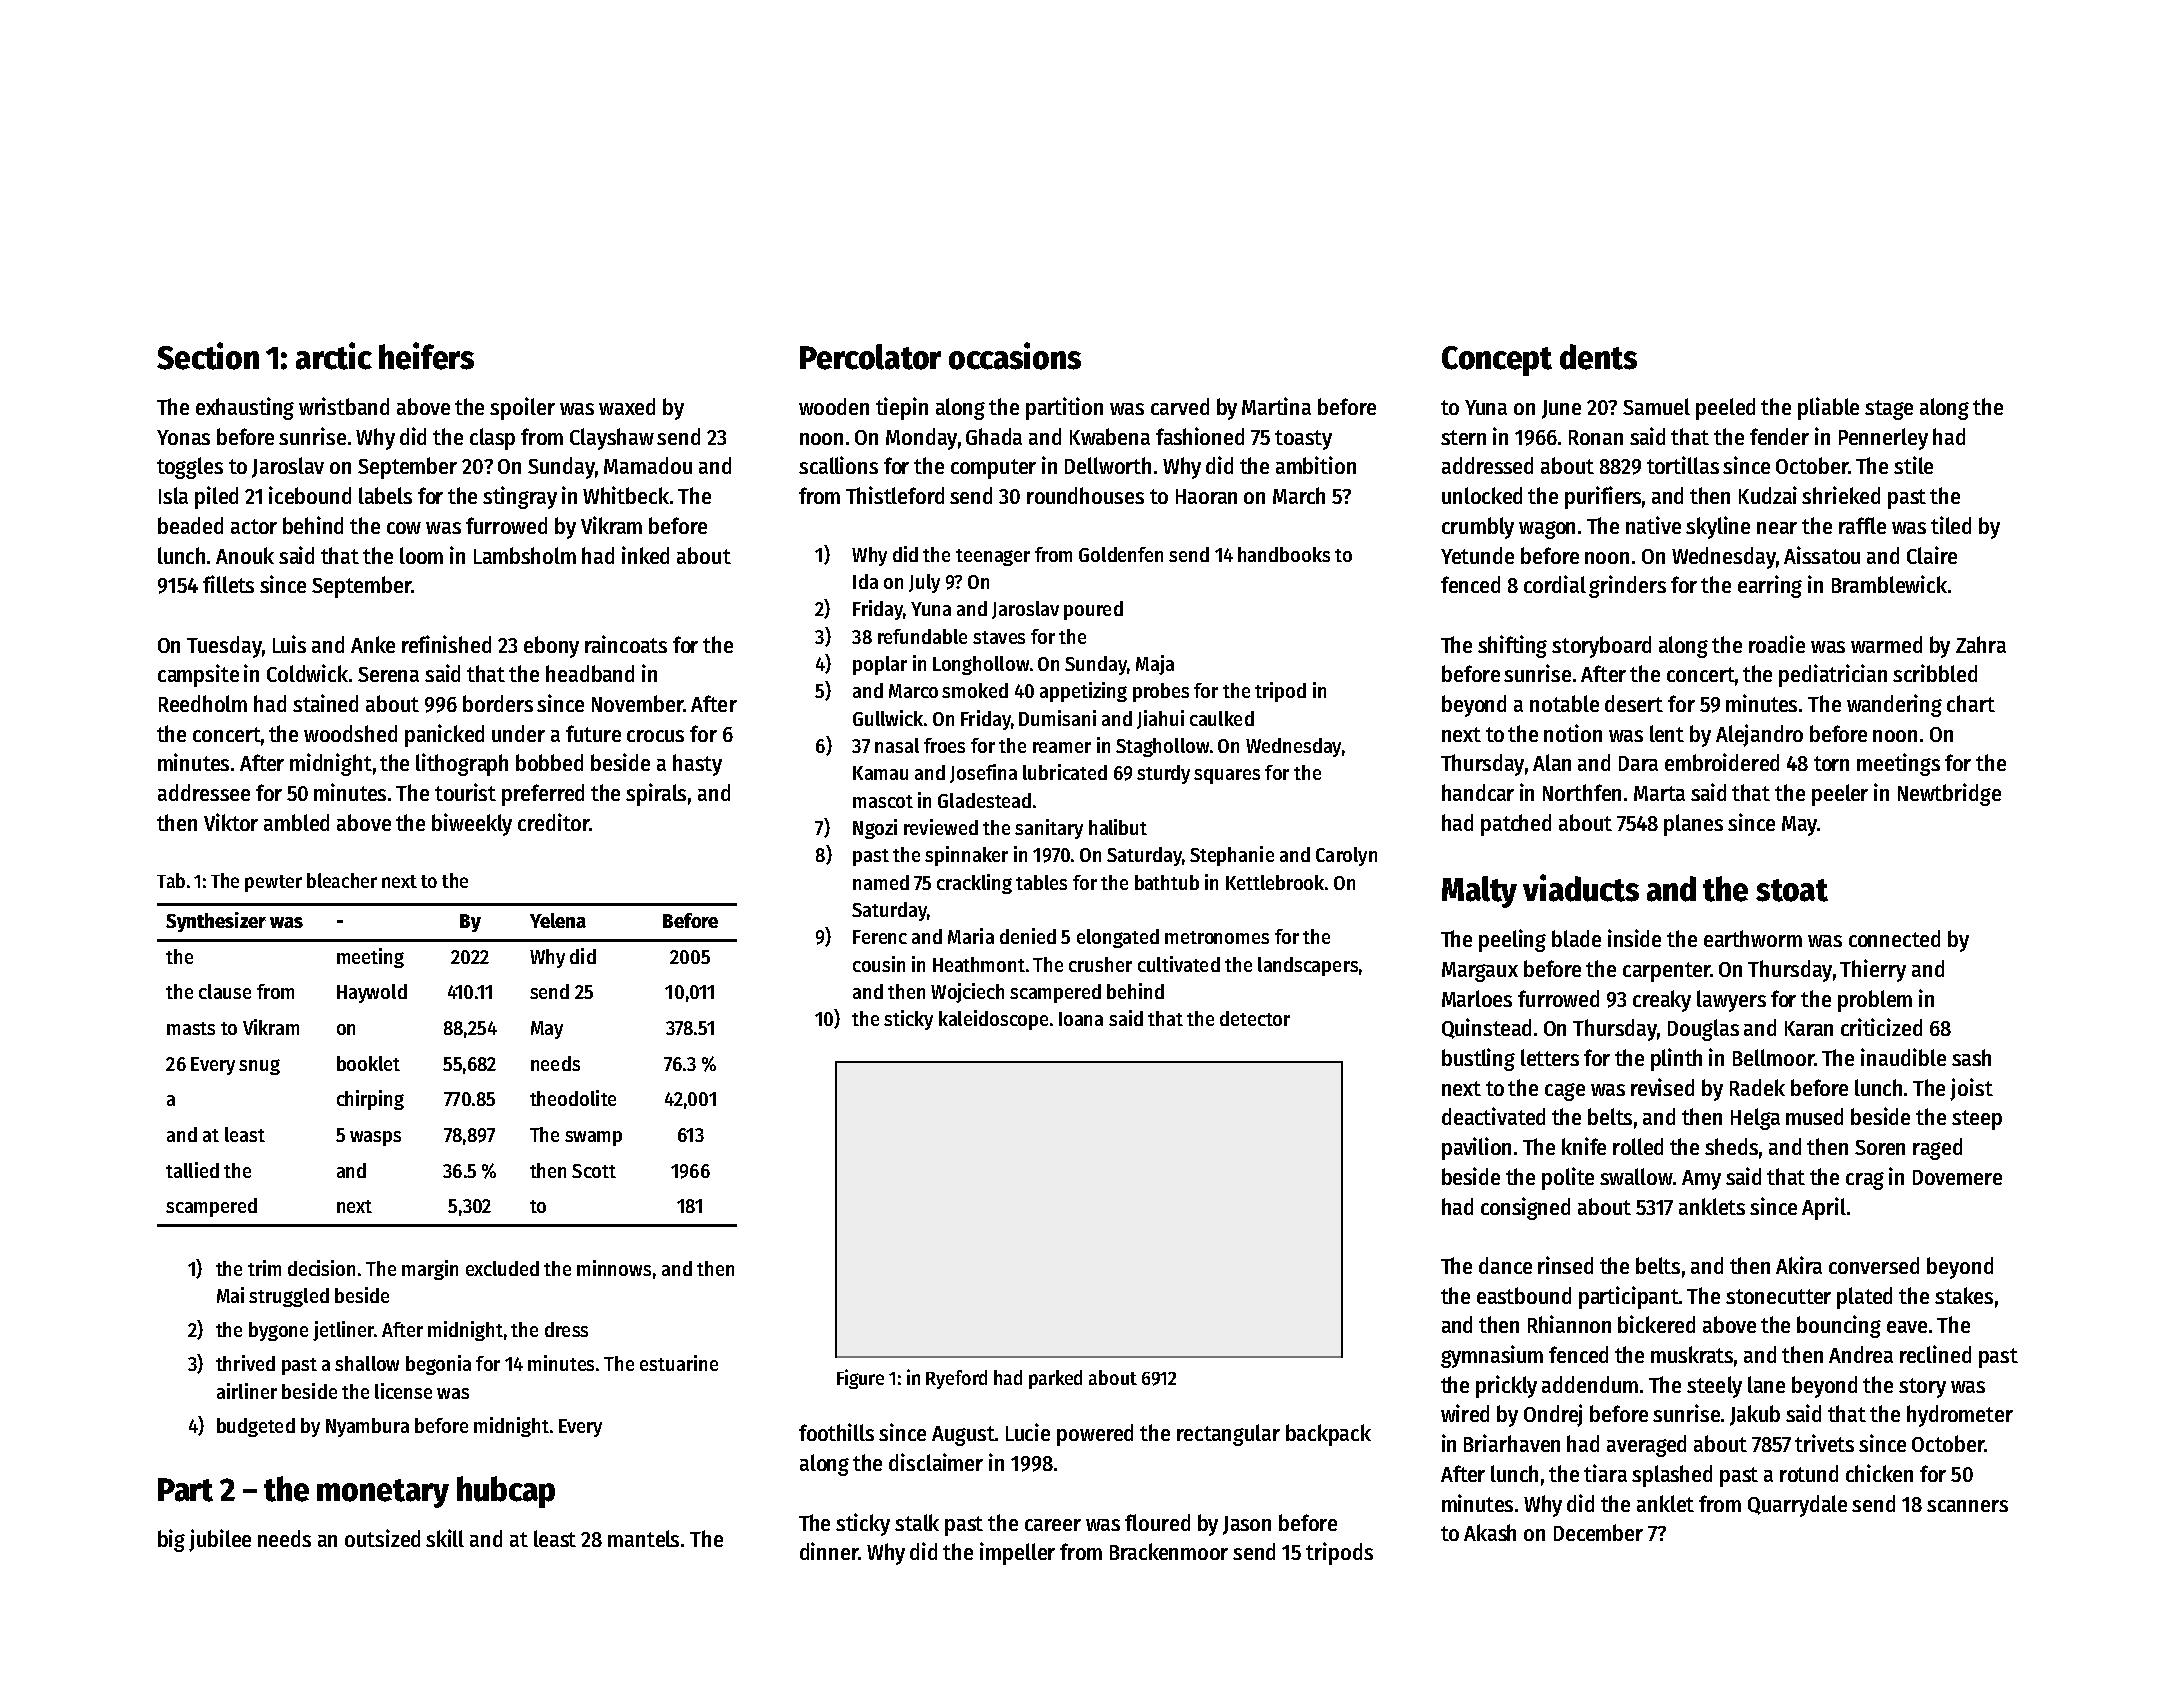 The height and width of the screenshot is (1683, 2178). What do you see at coordinates (1778, 1296) in the screenshot?
I see `stonecutter` at bounding box center [1778, 1296].
